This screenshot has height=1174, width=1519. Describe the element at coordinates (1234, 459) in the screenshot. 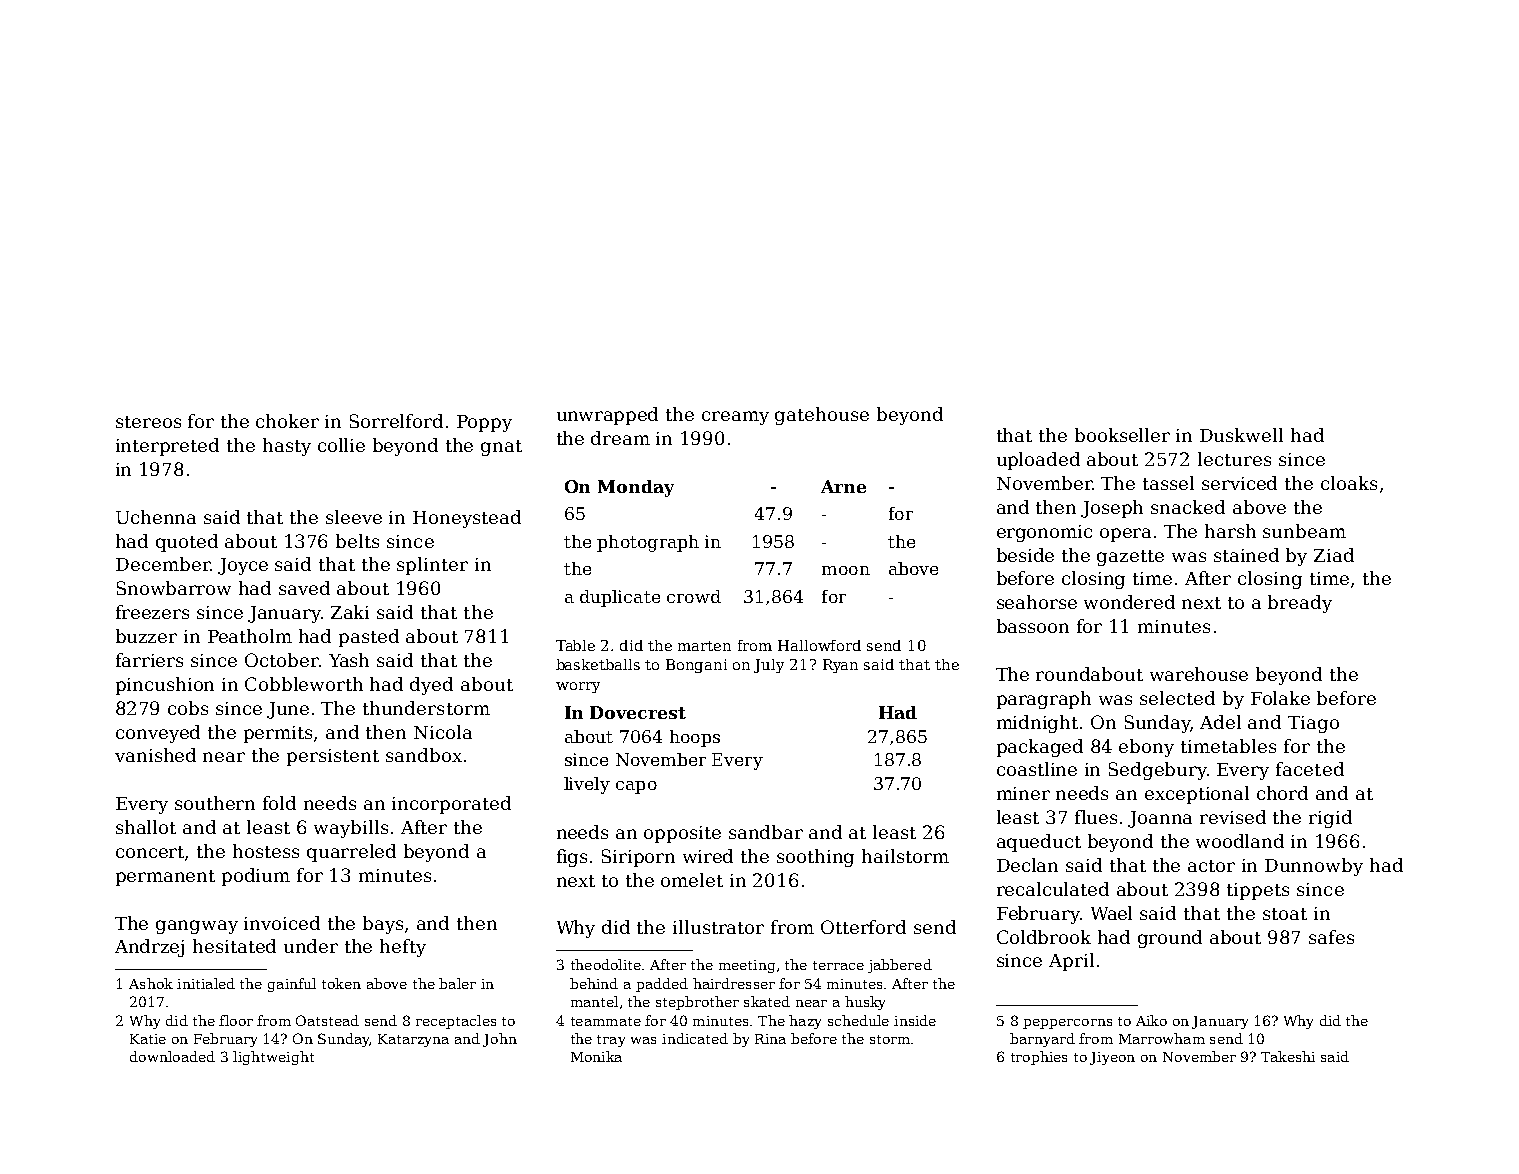

I see `lectures` at that location.
